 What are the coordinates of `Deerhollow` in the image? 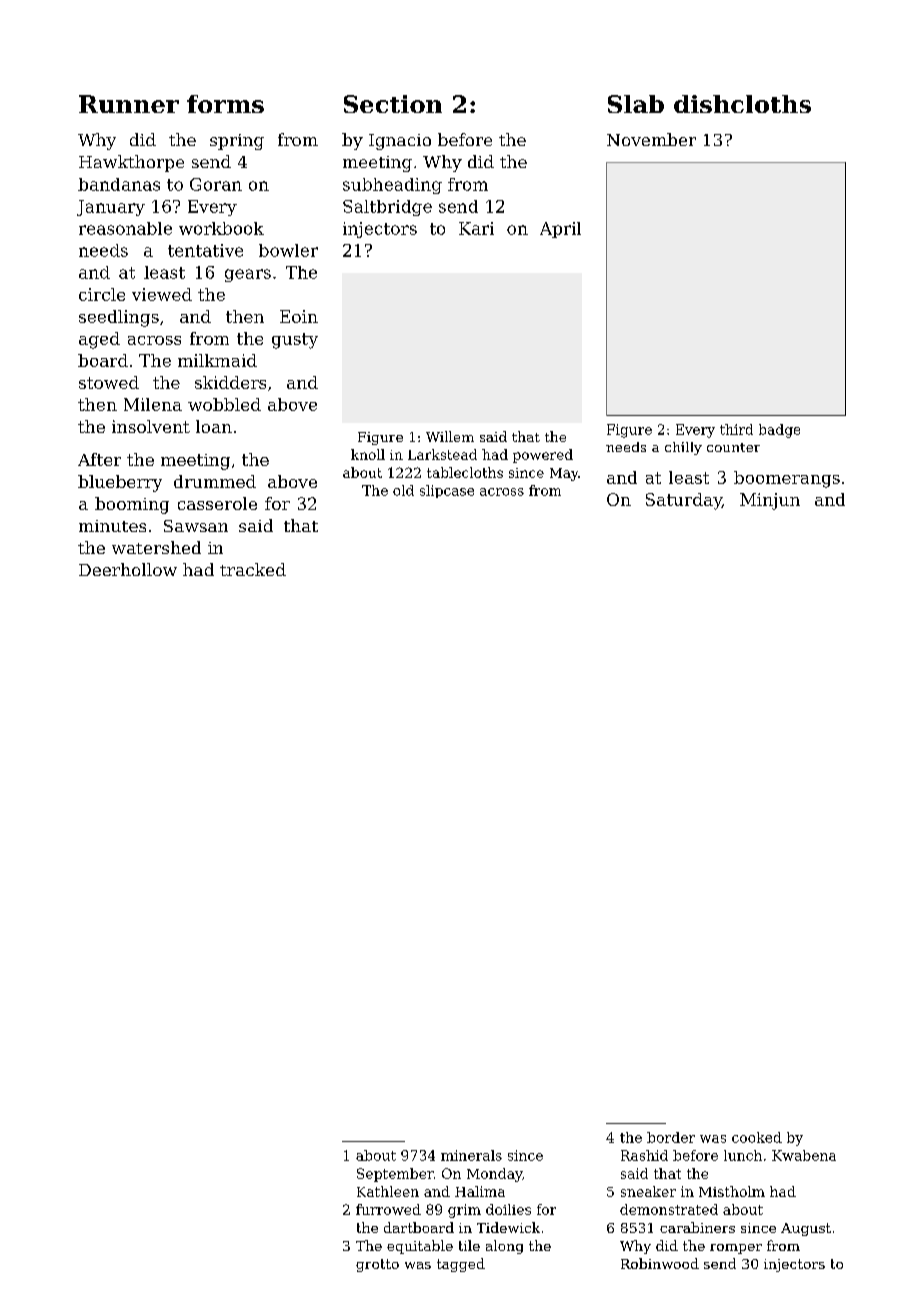 It's located at (128, 569).
